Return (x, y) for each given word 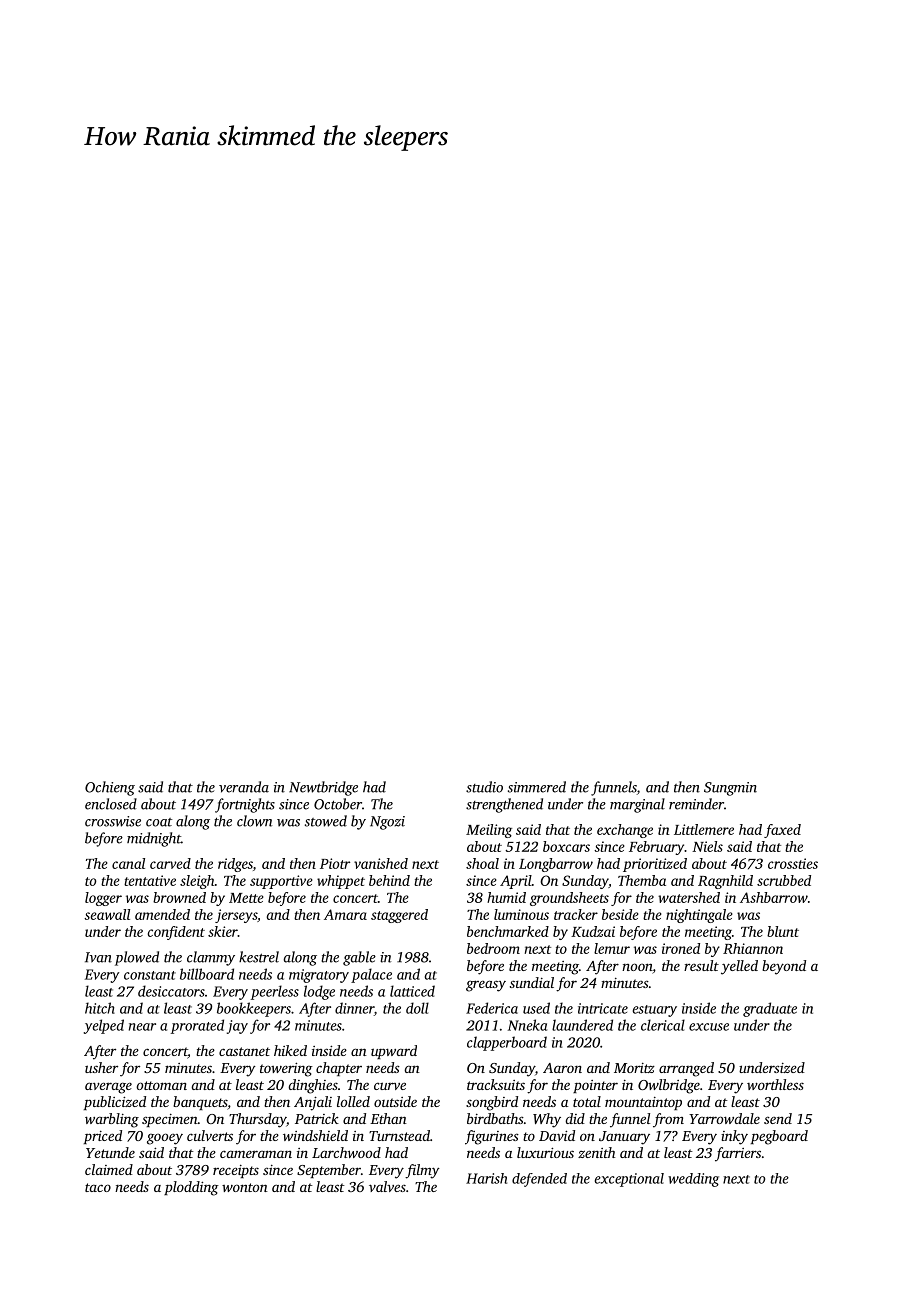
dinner (354, 1009)
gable (359, 958)
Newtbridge (323, 788)
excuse (709, 1027)
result (701, 965)
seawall (107, 914)
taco (98, 1187)
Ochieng (110, 788)
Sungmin (730, 789)
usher (101, 1067)
